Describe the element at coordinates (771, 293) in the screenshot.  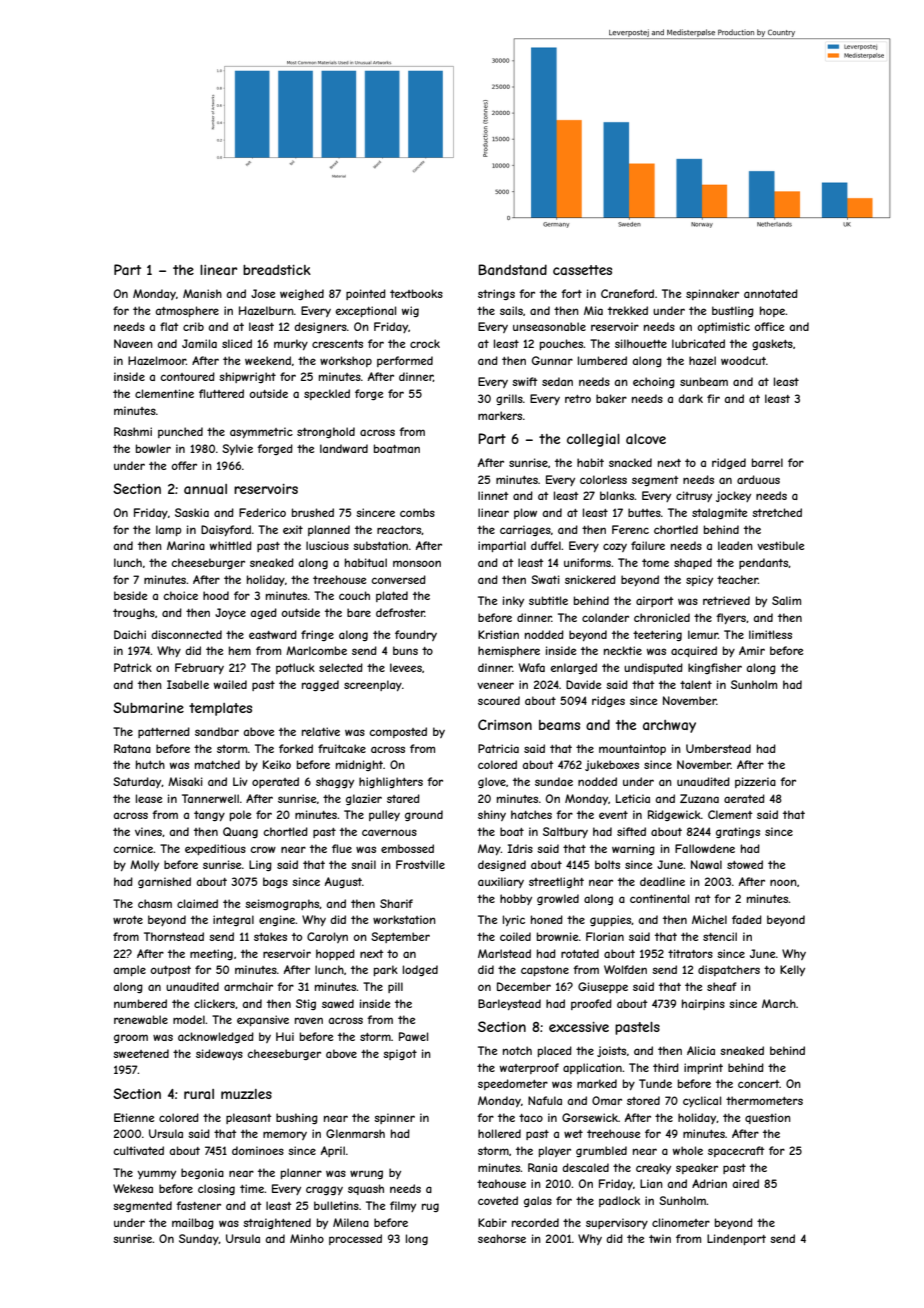
I see `annotated` at that location.
